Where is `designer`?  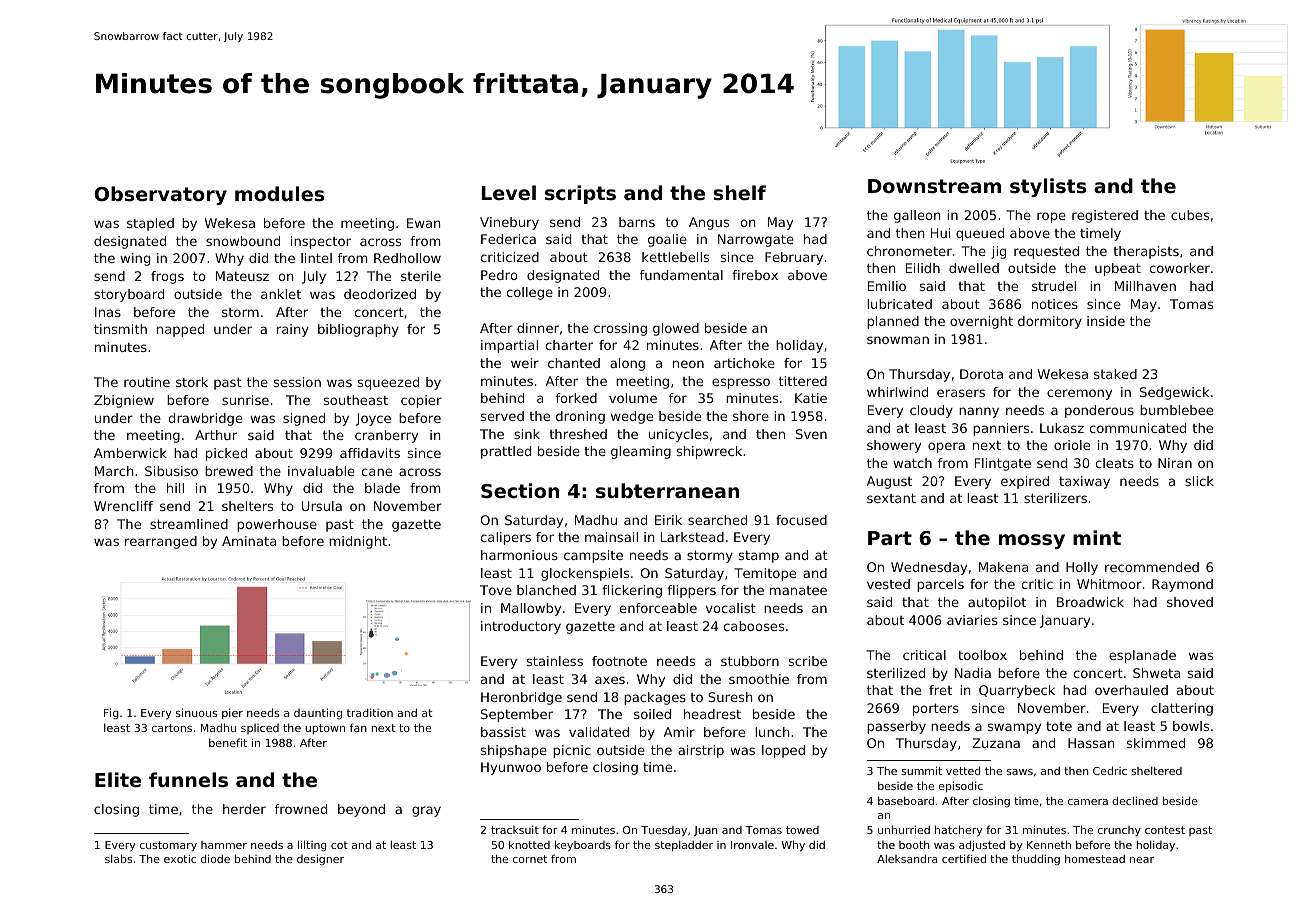 designer is located at coordinates (320, 860).
